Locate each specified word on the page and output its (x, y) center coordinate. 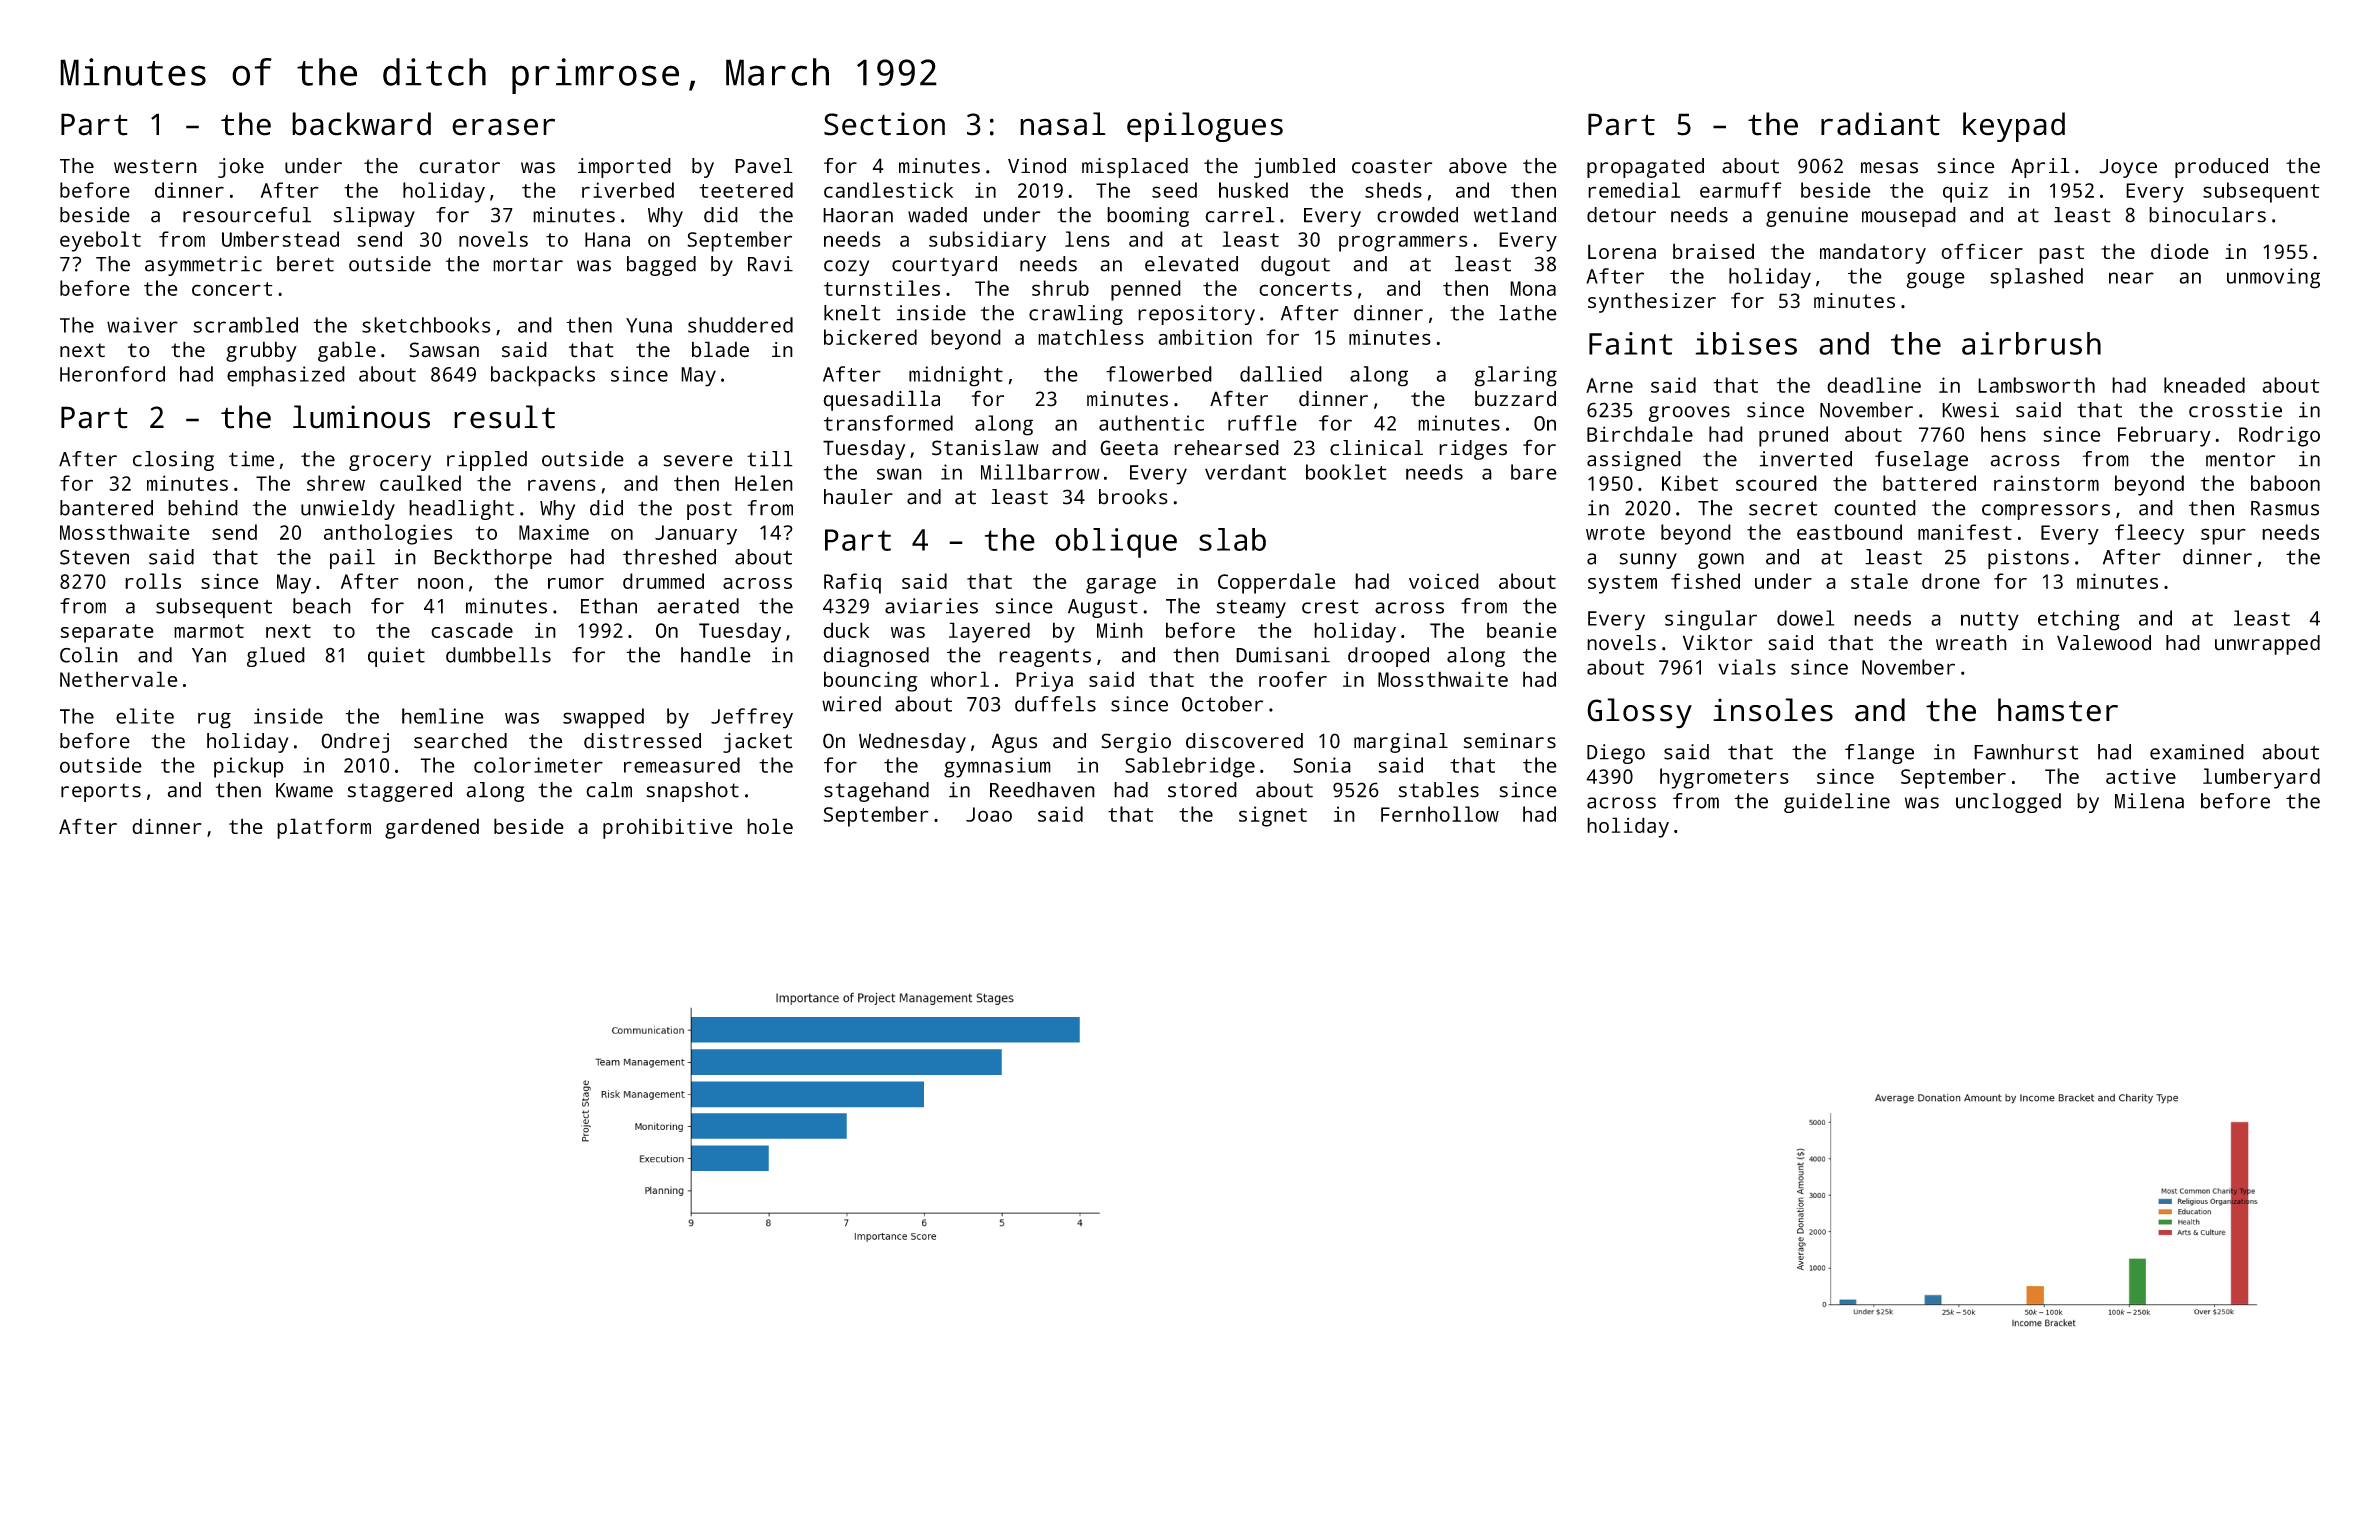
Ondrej (355, 743)
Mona (1533, 288)
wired (851, 704)
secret (1783, 508)
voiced (1444, 581)
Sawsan (444, 350)
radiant (1880, 124)
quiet (396, 657)
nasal (1063, 124)
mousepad (1909, 217)
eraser (503, 127)
